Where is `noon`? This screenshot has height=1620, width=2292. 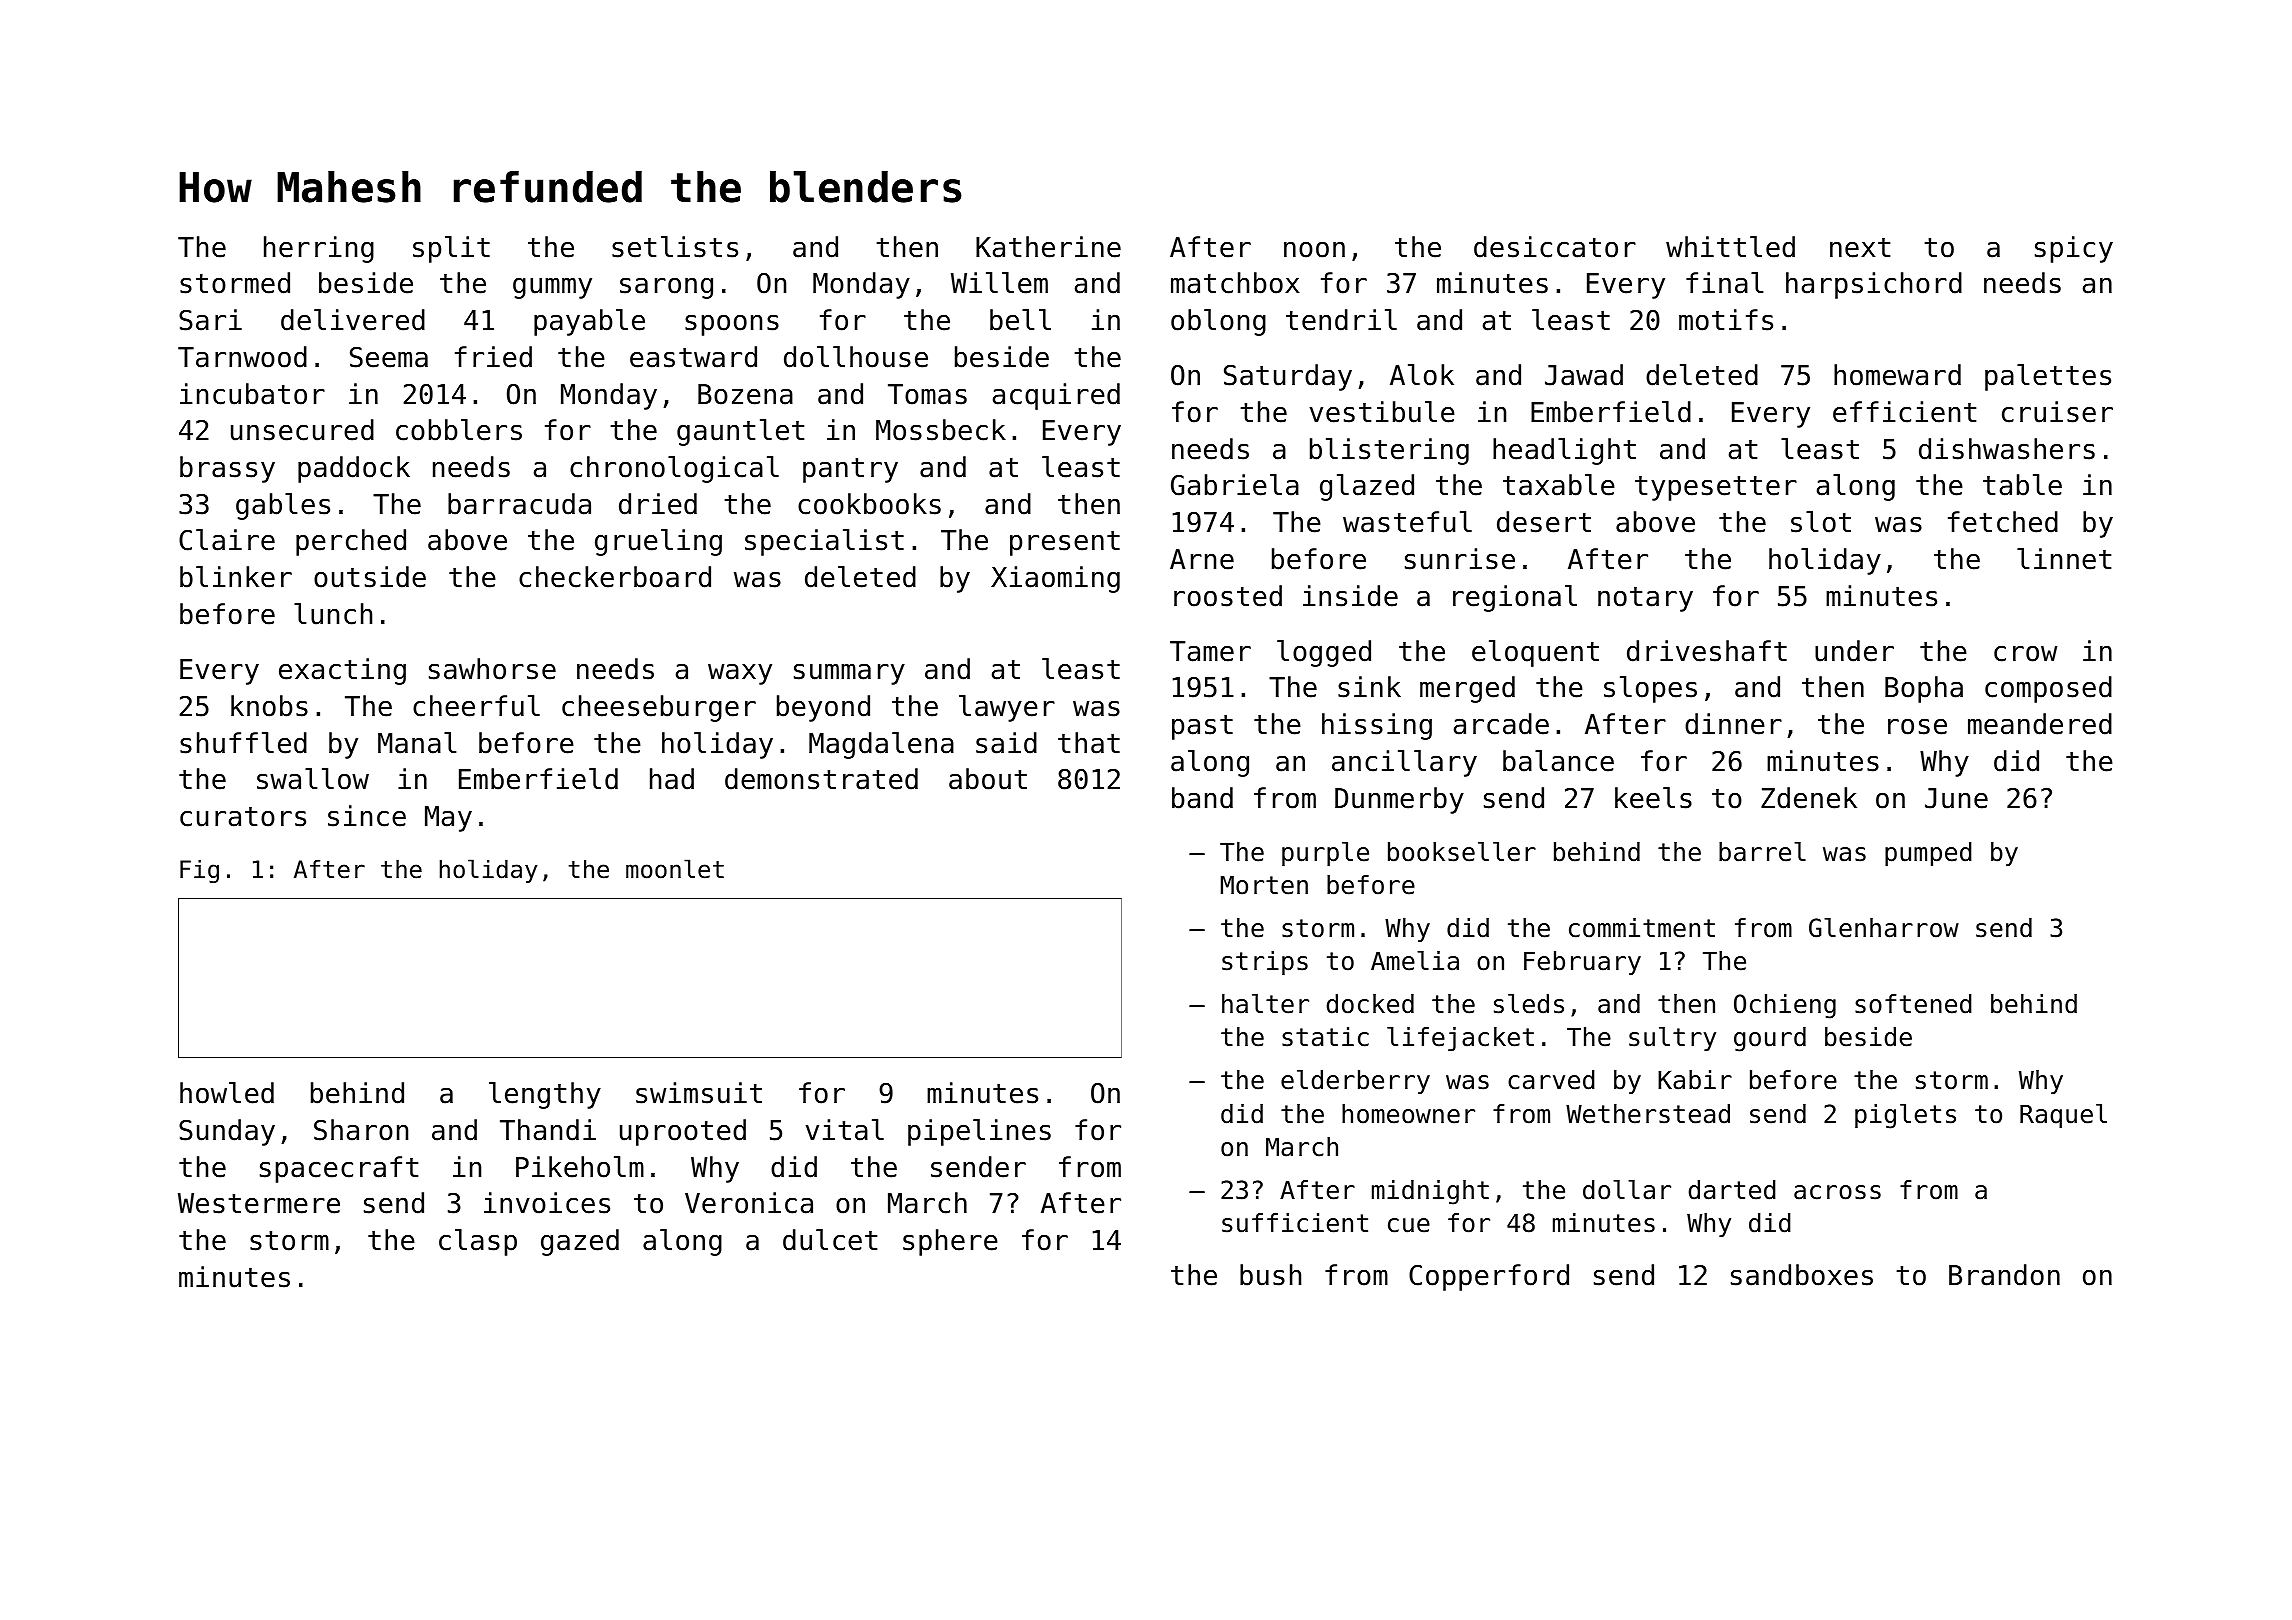 noon is located at coordinates (1314, 250).
